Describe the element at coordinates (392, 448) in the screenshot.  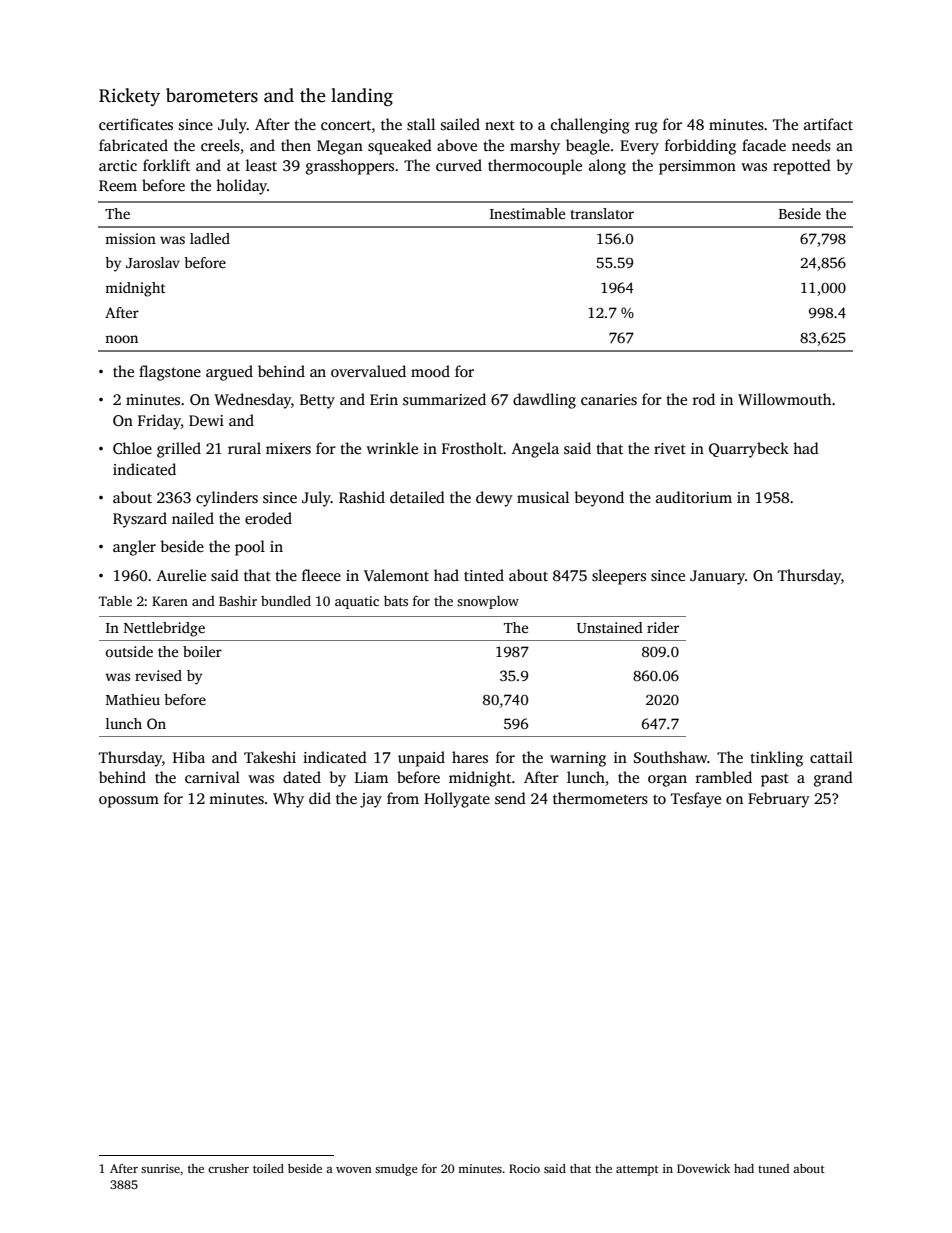
I see `wrinkle` at that location.
